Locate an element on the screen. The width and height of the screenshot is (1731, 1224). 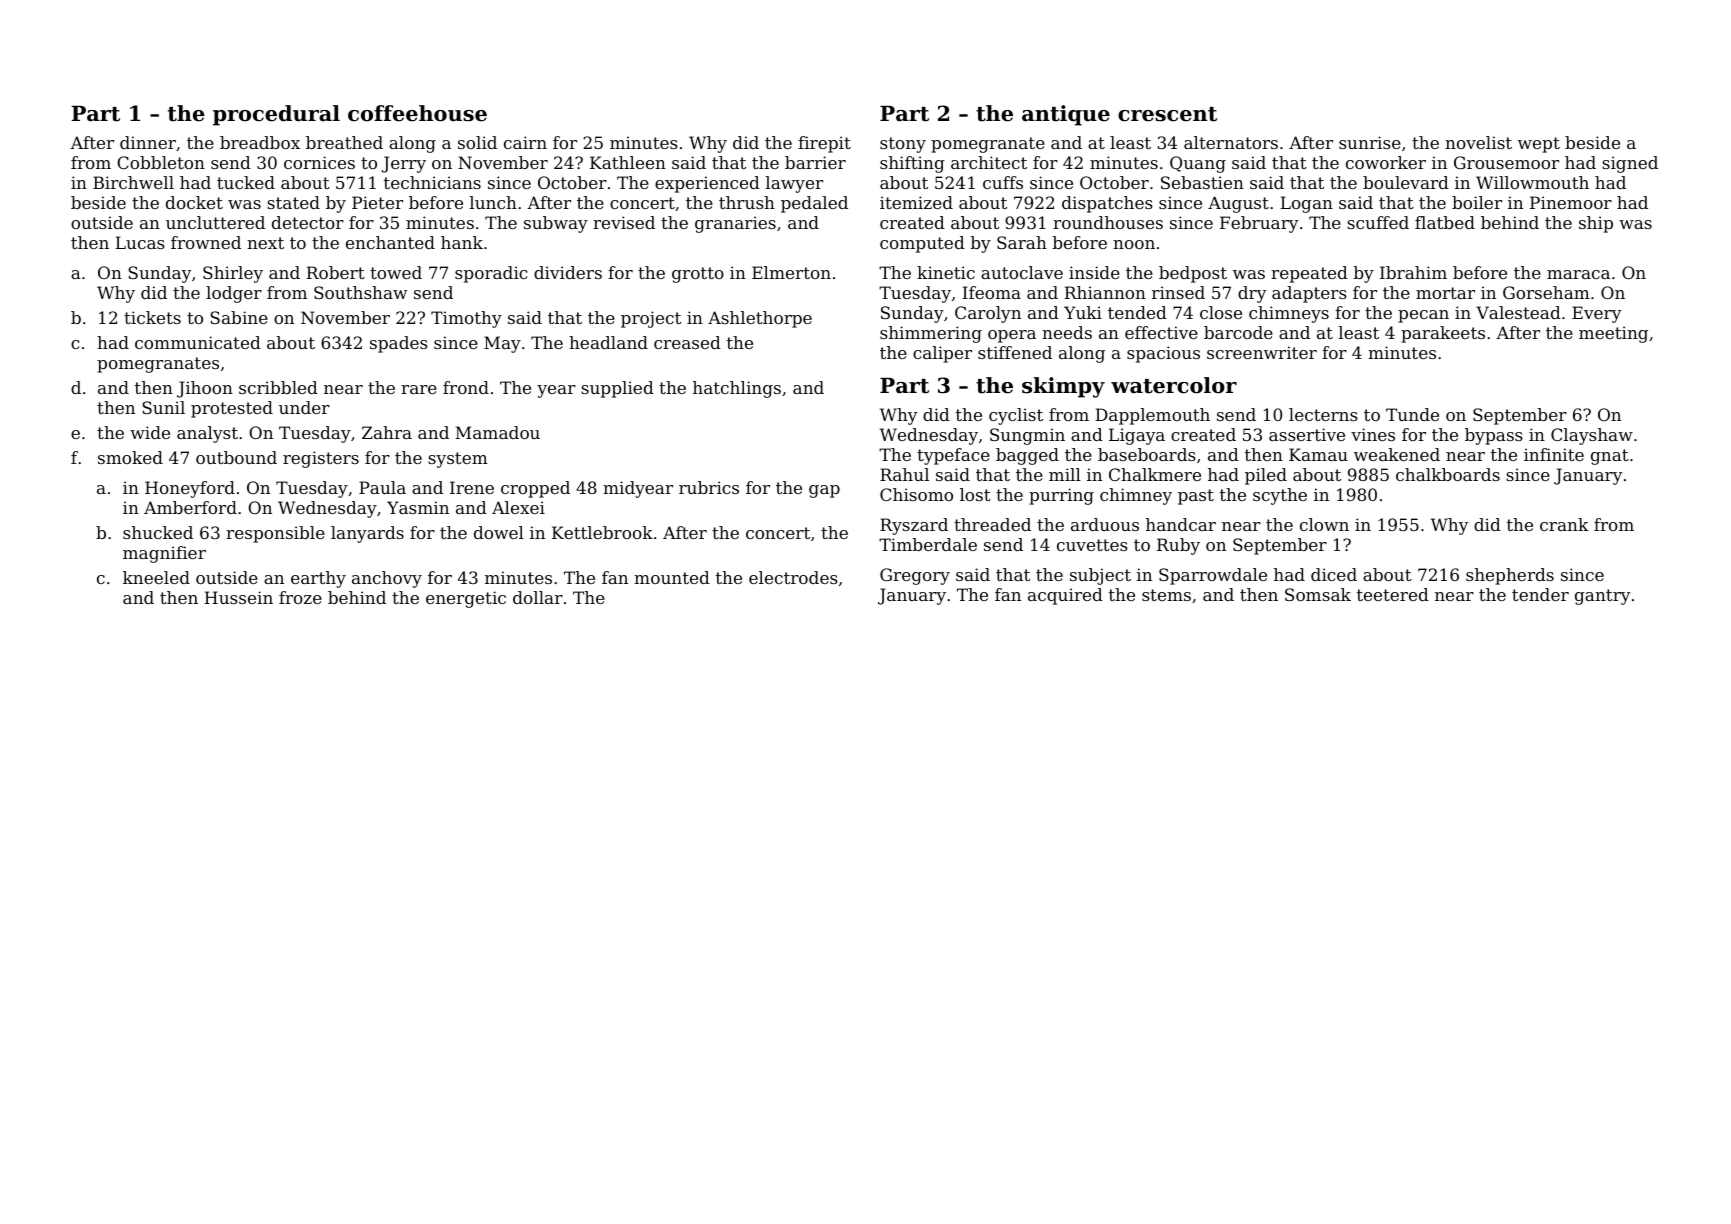
acquired is located at coordinates (1065, 596).
